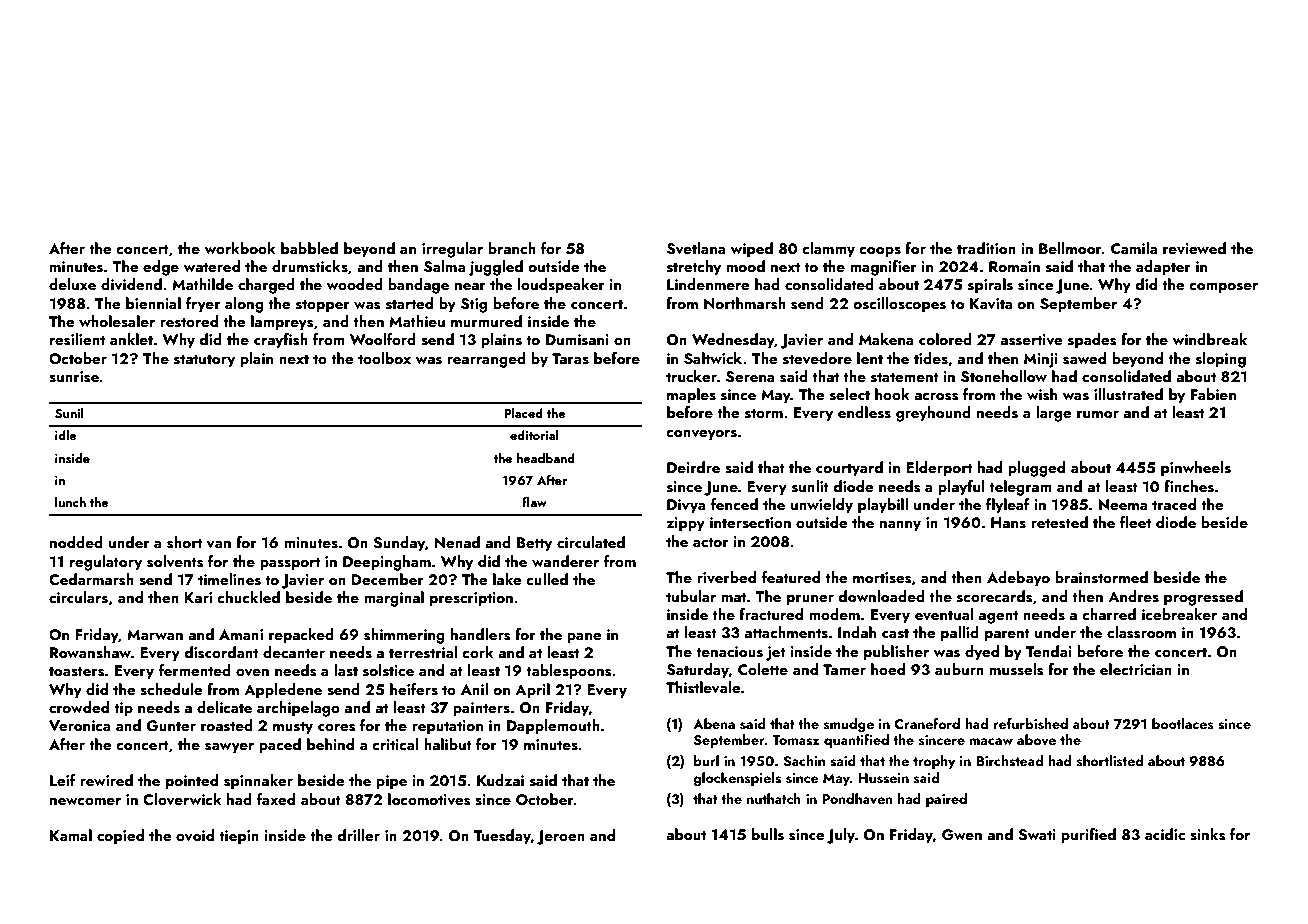 This screenshot has width=1308, height=924. What do you see at coordinates (161, 268) in the screenshot?
I see `edge` at bounding box center [161, 268].
